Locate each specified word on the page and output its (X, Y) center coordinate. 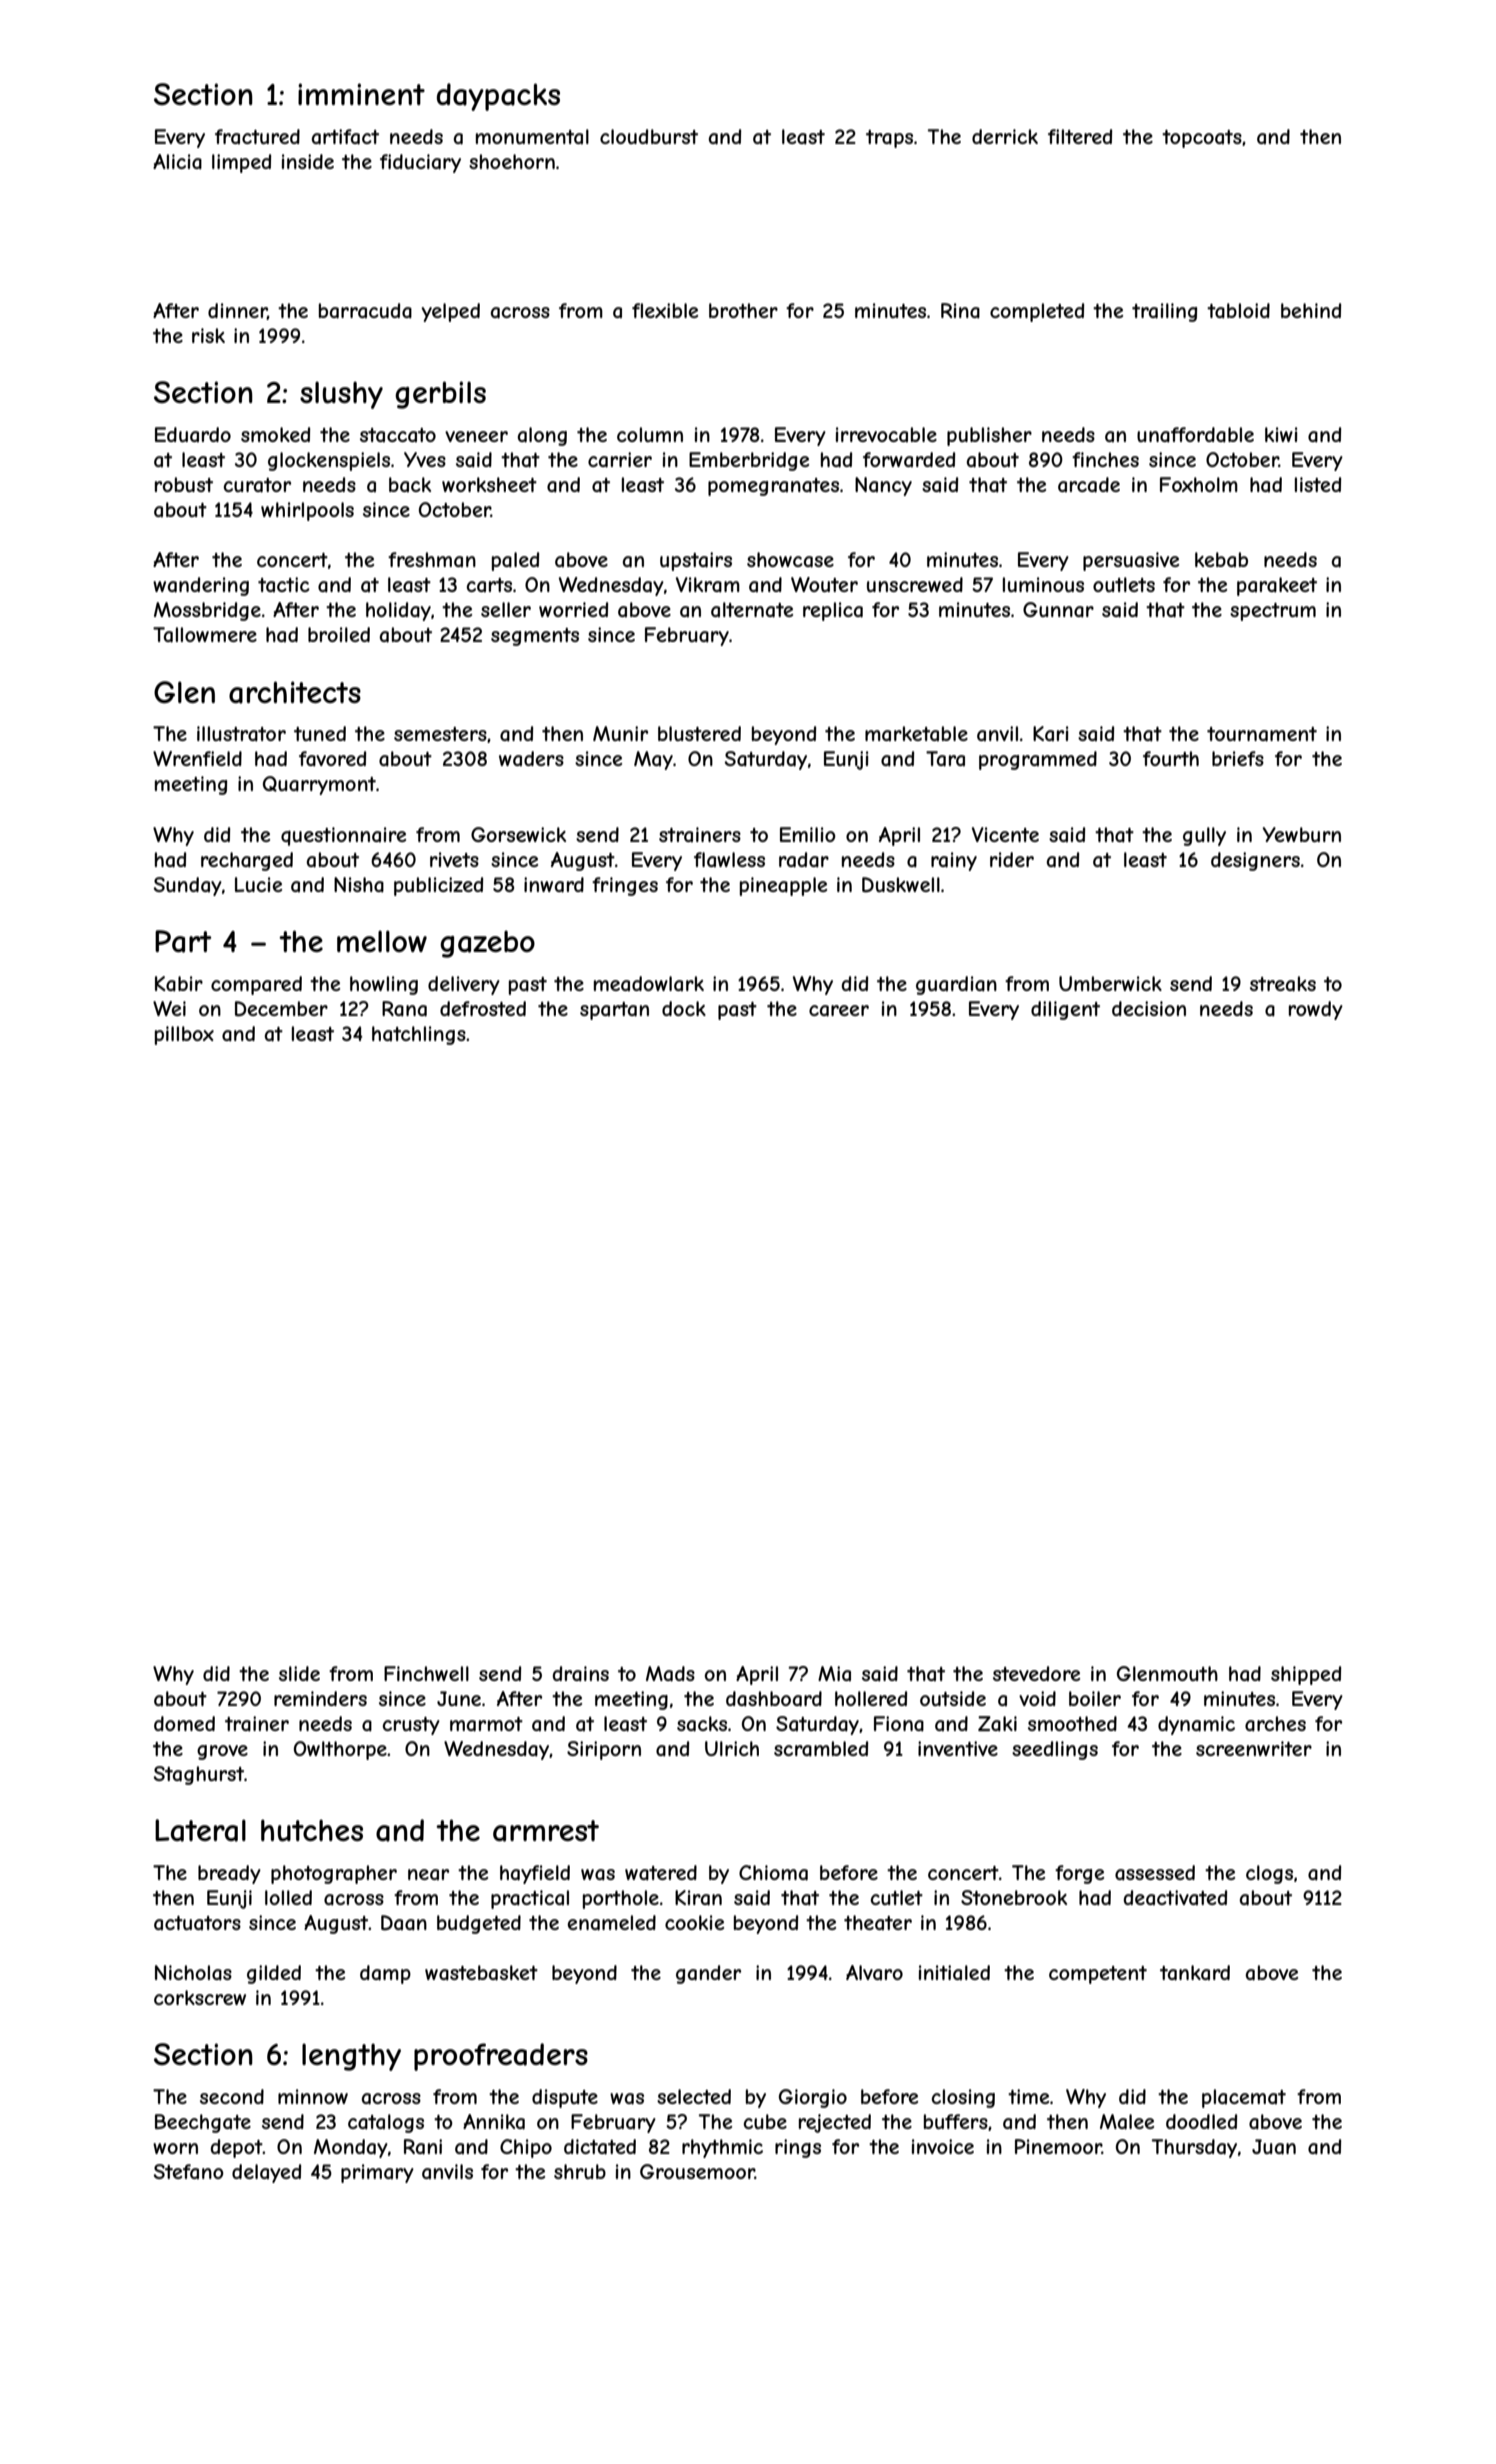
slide (299, 1673)
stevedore (1036, 1673)
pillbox (184, 1035)
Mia (834, 1673)
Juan (1274, 2147)
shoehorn (512, 161)
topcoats (1202, 139)
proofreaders (501, 2057)
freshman (432, 559)
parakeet (1277, 586)
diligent (1065, 1010)
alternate (752, 610)
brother (743, 310)
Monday (351, 2148)
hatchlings (419, 1035)
